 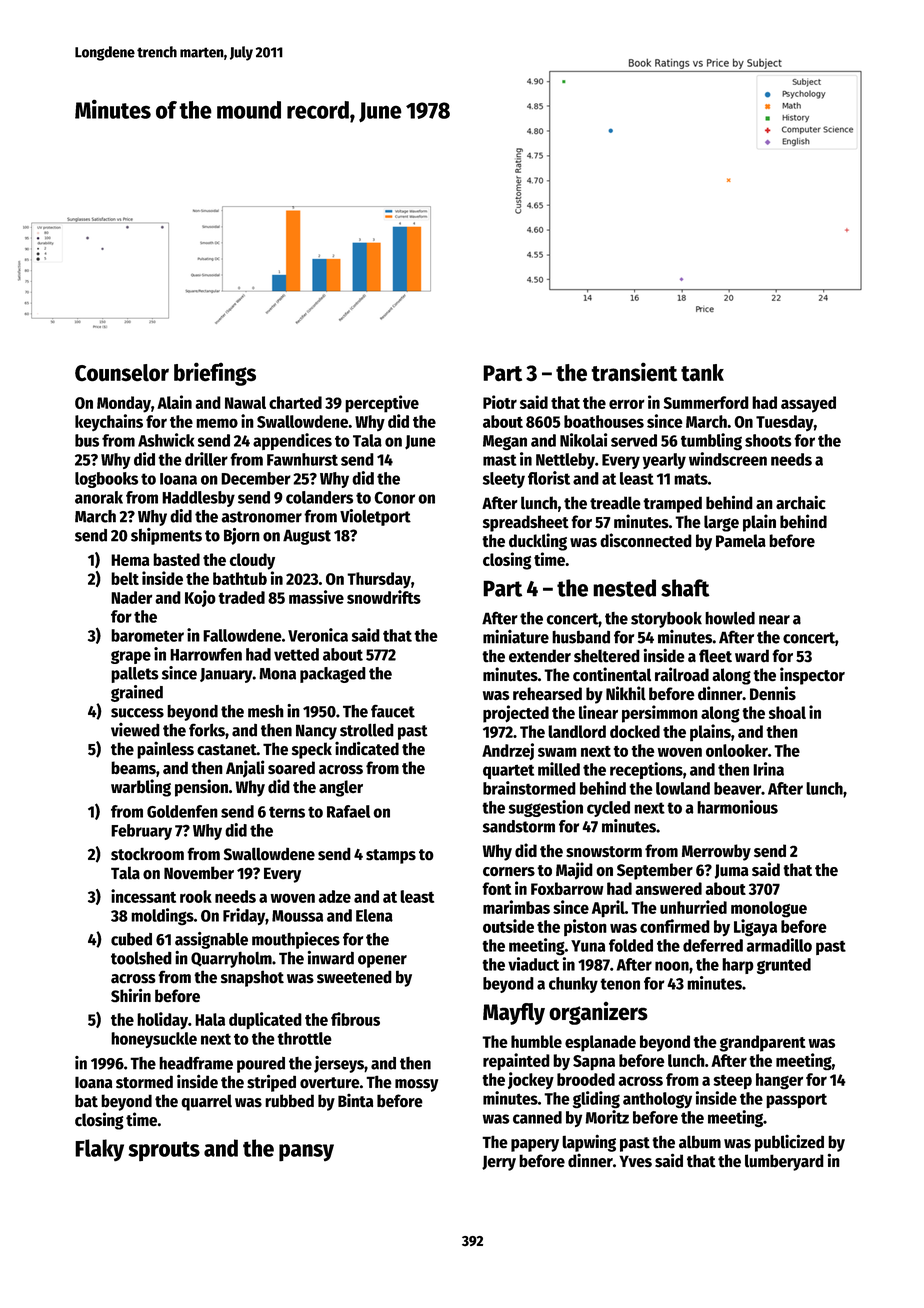 I want to click on angler, so click(x=341, y=788).
